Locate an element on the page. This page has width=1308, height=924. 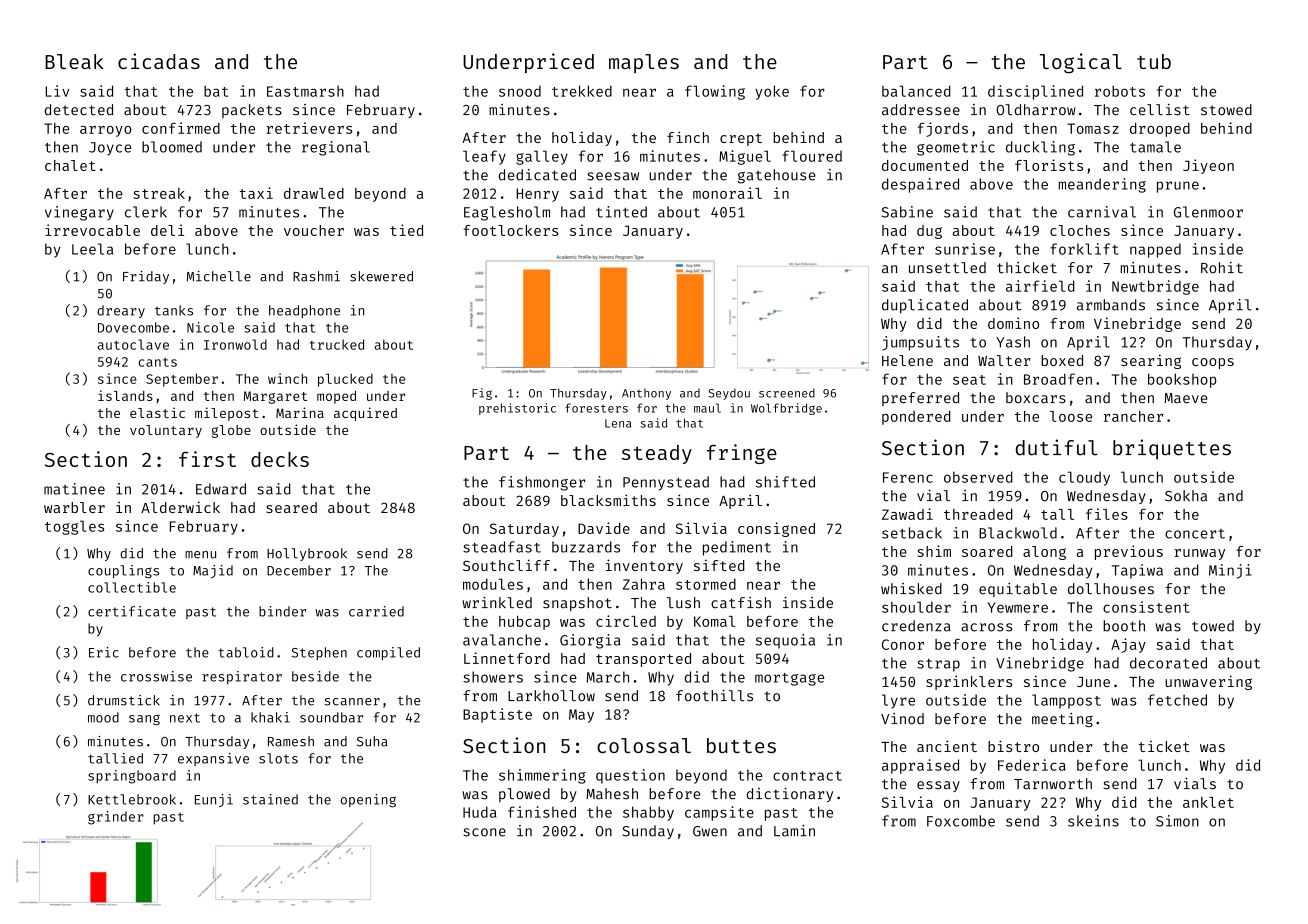
Miguel is located at coordinates (745, 157).
